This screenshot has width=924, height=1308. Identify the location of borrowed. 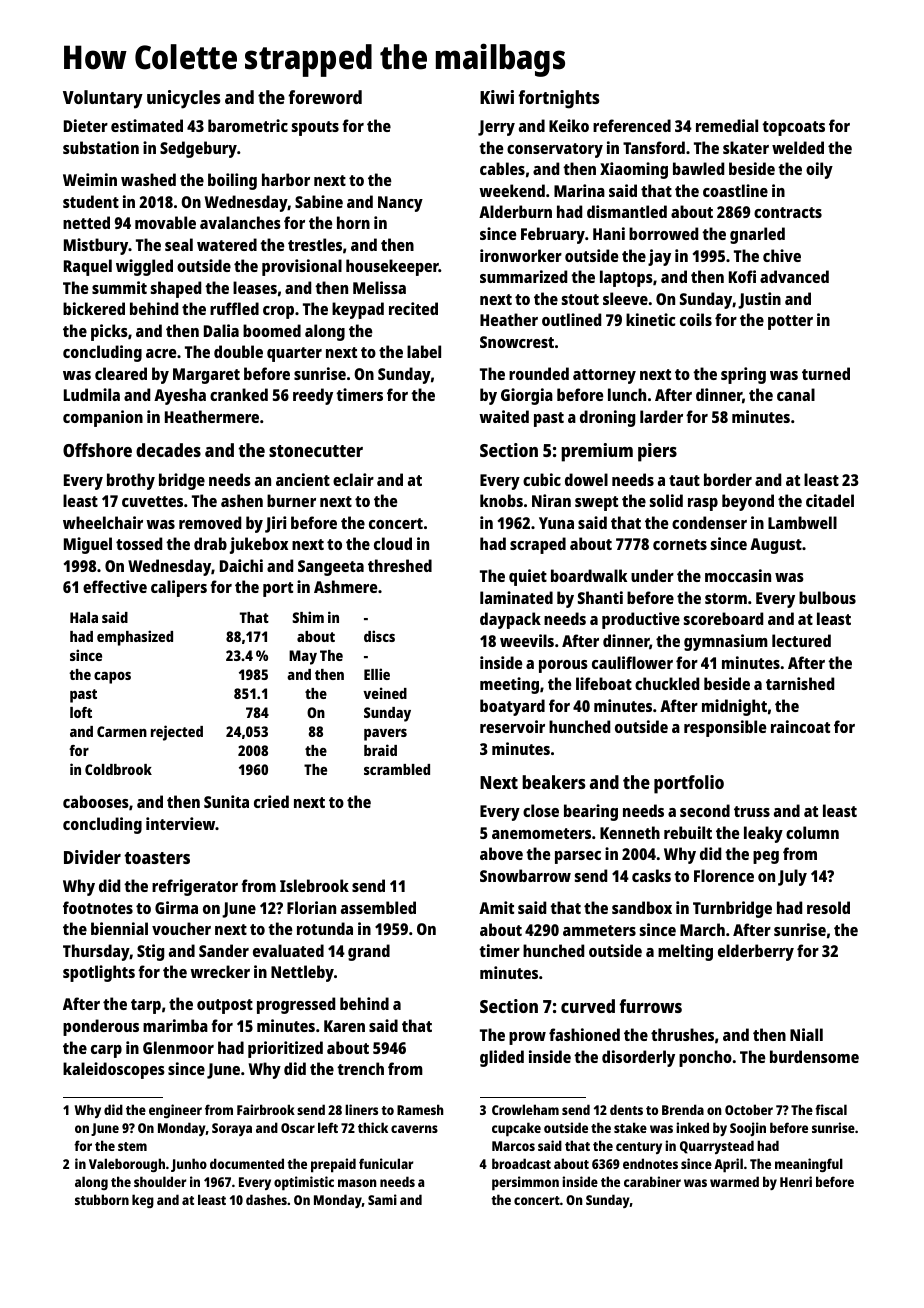
(663, 233).
